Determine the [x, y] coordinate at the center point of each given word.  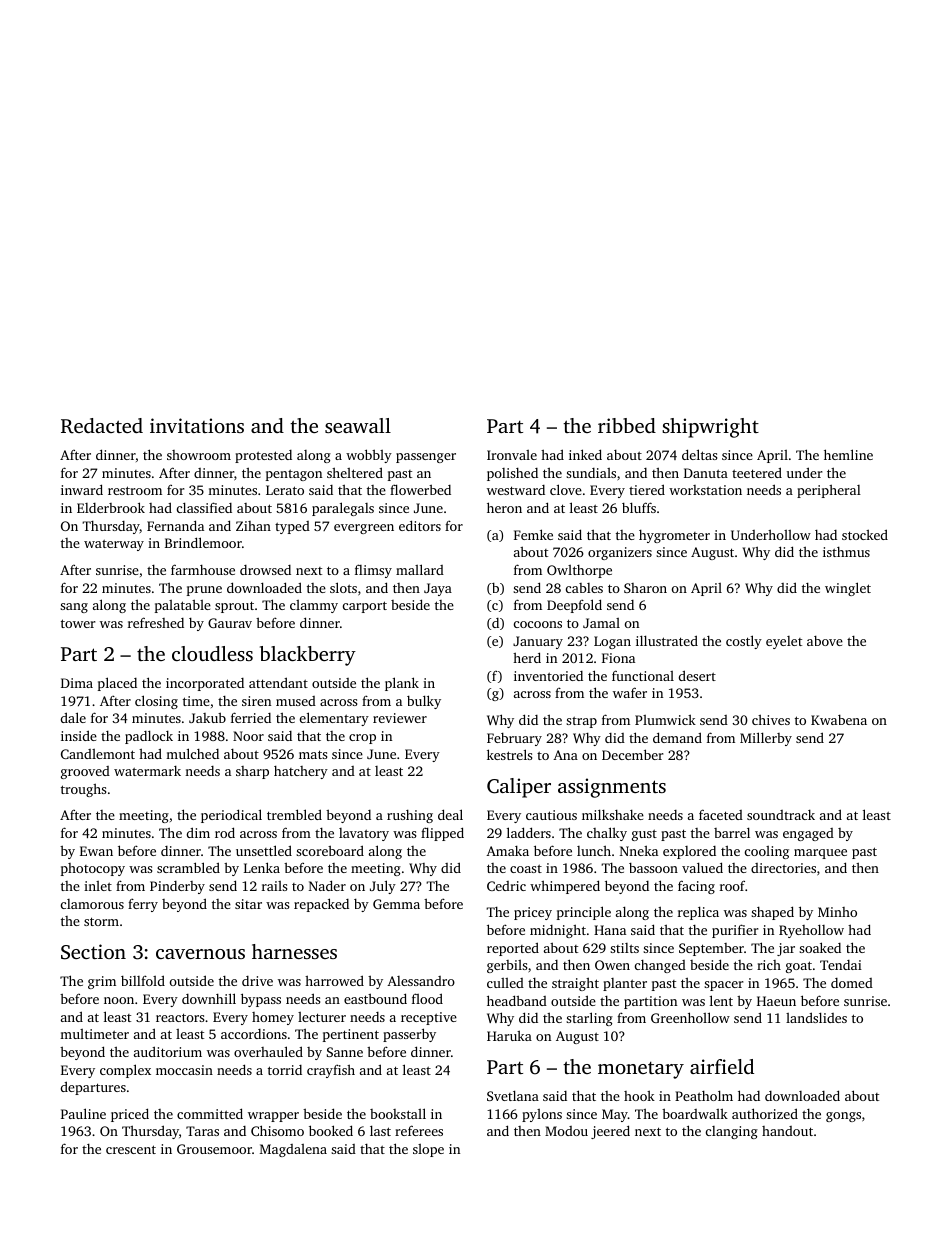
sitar [248, 904]
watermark [147, 771]
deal [450, 814]
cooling [767, 852]
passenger [426, 458]
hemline [848, 454]
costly [744, 642]
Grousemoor [214, 1149]
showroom [199, 455]
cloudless [212, 653]
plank [402, 684]
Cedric [506, 886]
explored [689, 852]
